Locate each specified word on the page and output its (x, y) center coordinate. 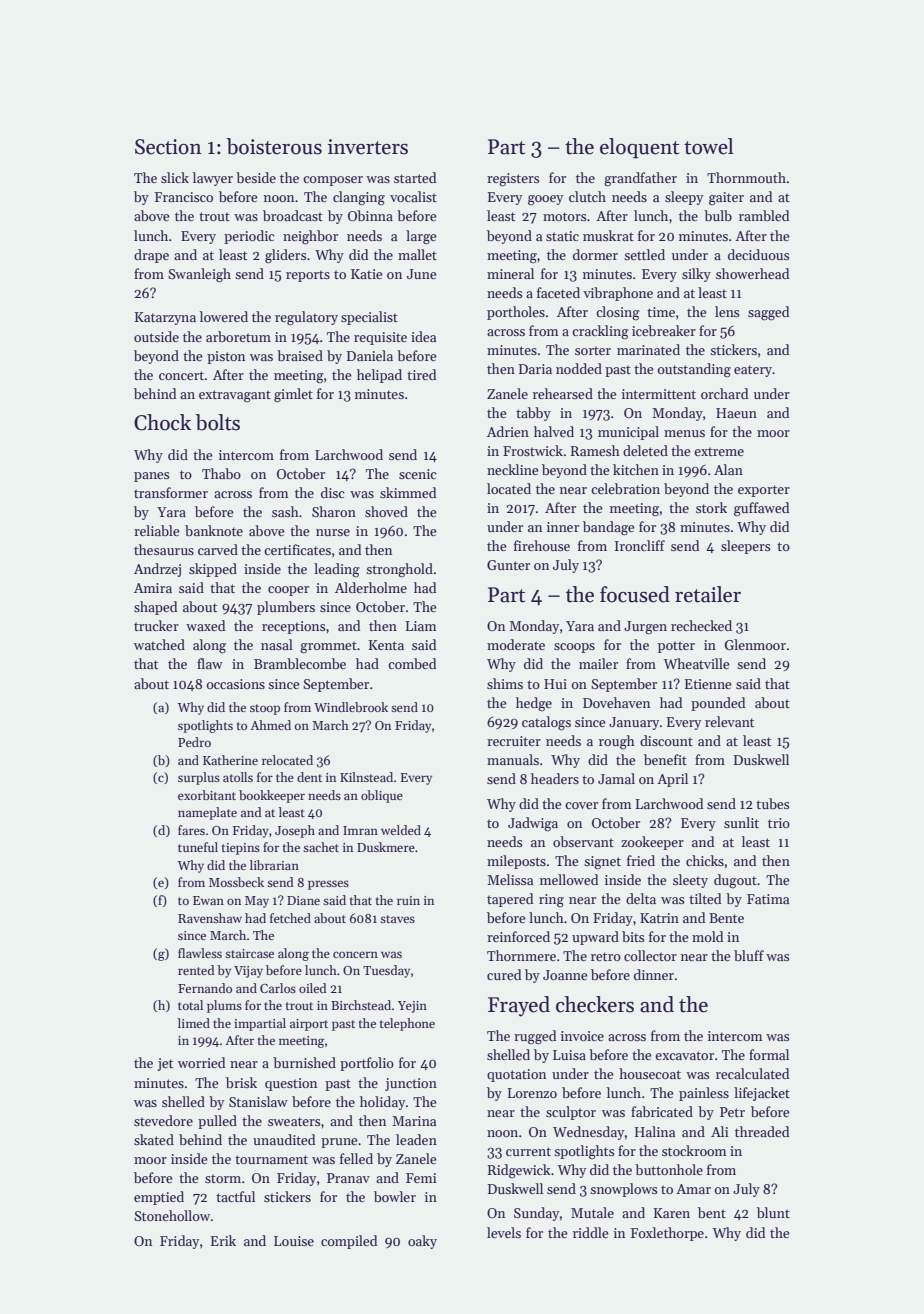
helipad (379, 376)
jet (165, 1064)
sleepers (745, 547)
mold (707, 936)
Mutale (592, 1212)
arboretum (238, 336)
